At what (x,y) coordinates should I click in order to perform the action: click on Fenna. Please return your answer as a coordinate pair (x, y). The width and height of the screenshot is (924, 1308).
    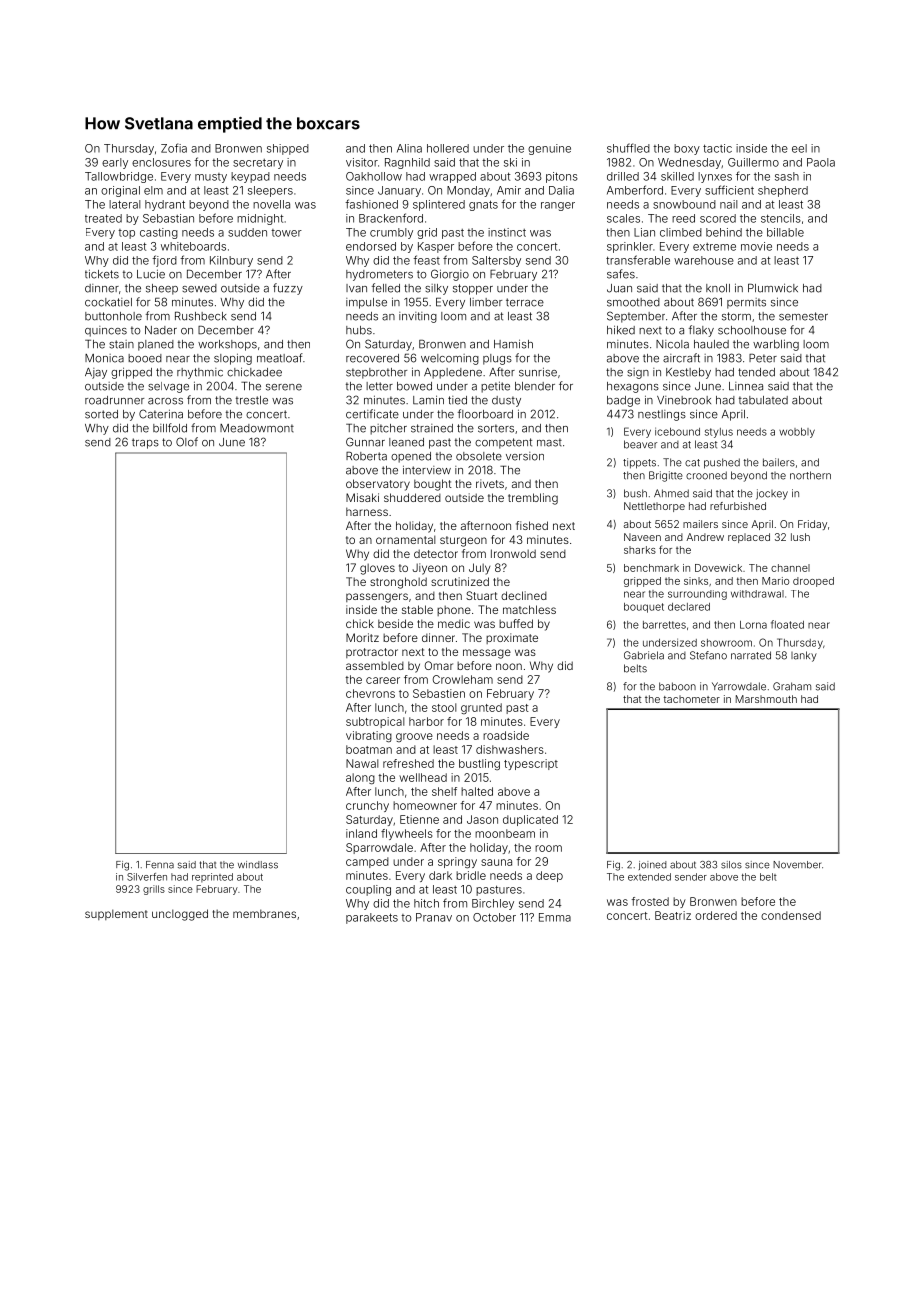
    Looking at the image, I should click on (160, 865).
